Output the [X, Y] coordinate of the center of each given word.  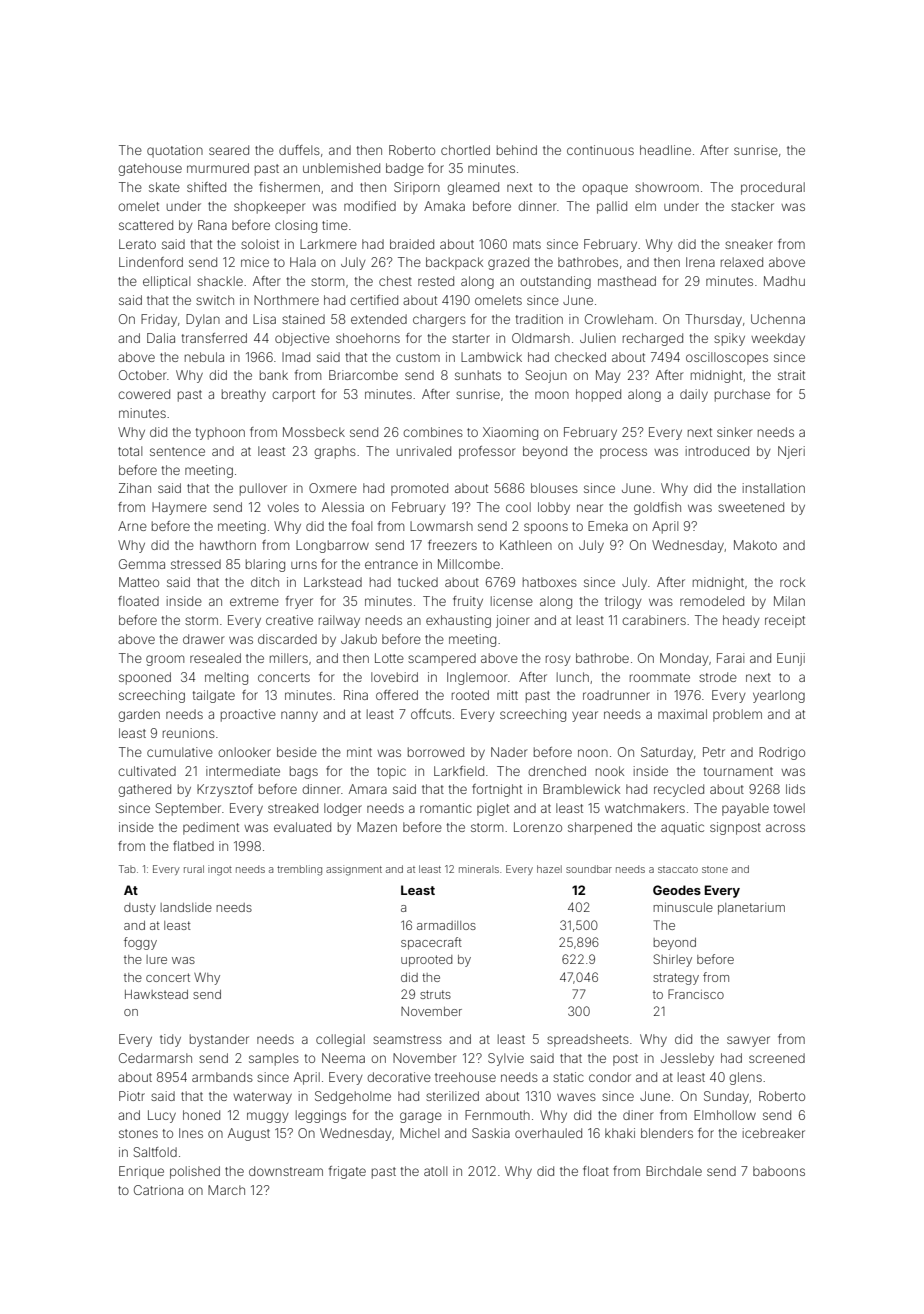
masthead [627, 281]
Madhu [784, 281]
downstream [286, 1171]
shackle [220, 281]
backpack [454, 263]
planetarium [751, 909]
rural [194, 869]
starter [471, 338]
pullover [263, 489]
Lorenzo [538, 827]
